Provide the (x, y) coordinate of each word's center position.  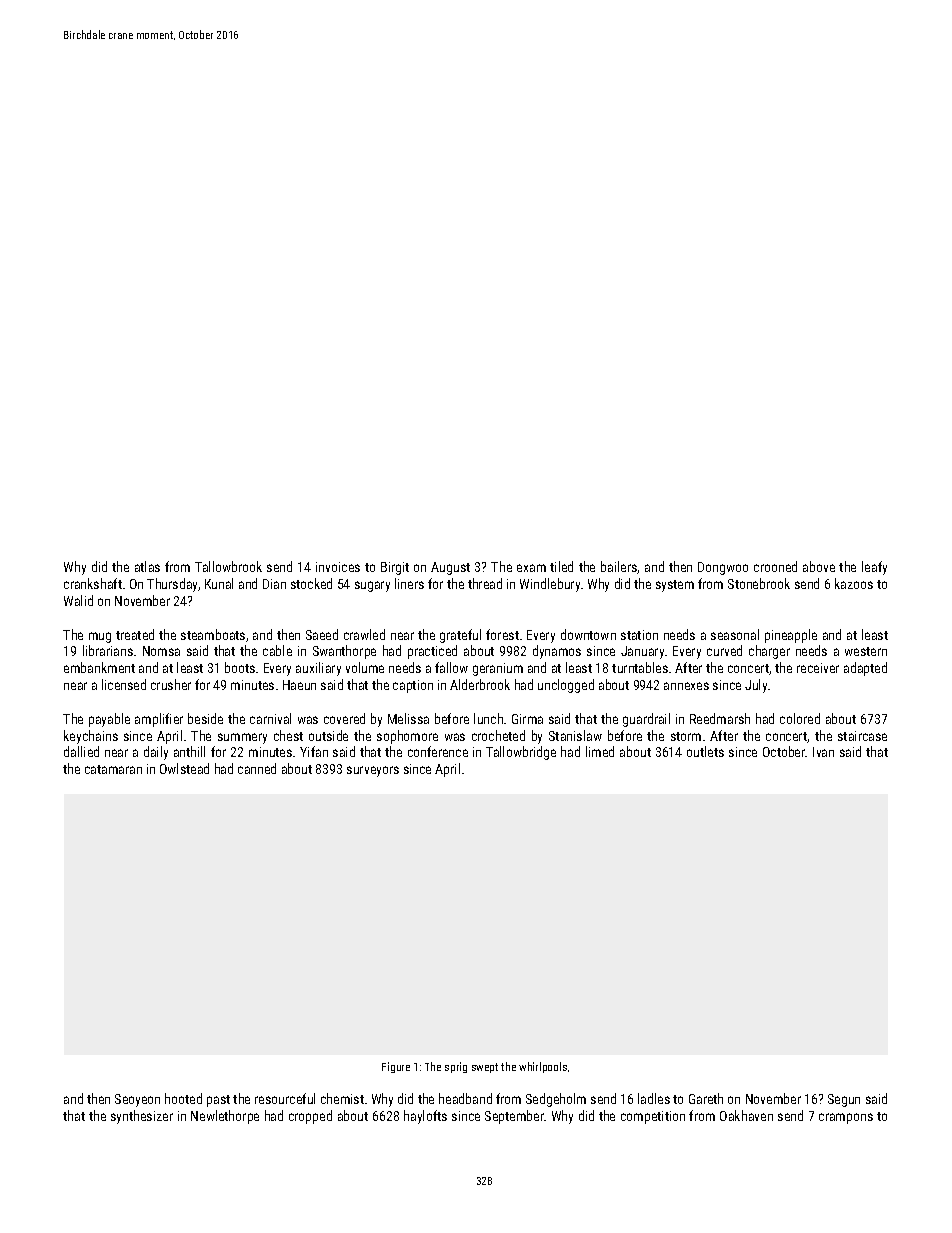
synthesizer (142, 1117)
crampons (846, 1118)
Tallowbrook (228, 566)
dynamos (557, 652)
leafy (874, 568)
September (515, 1117)
